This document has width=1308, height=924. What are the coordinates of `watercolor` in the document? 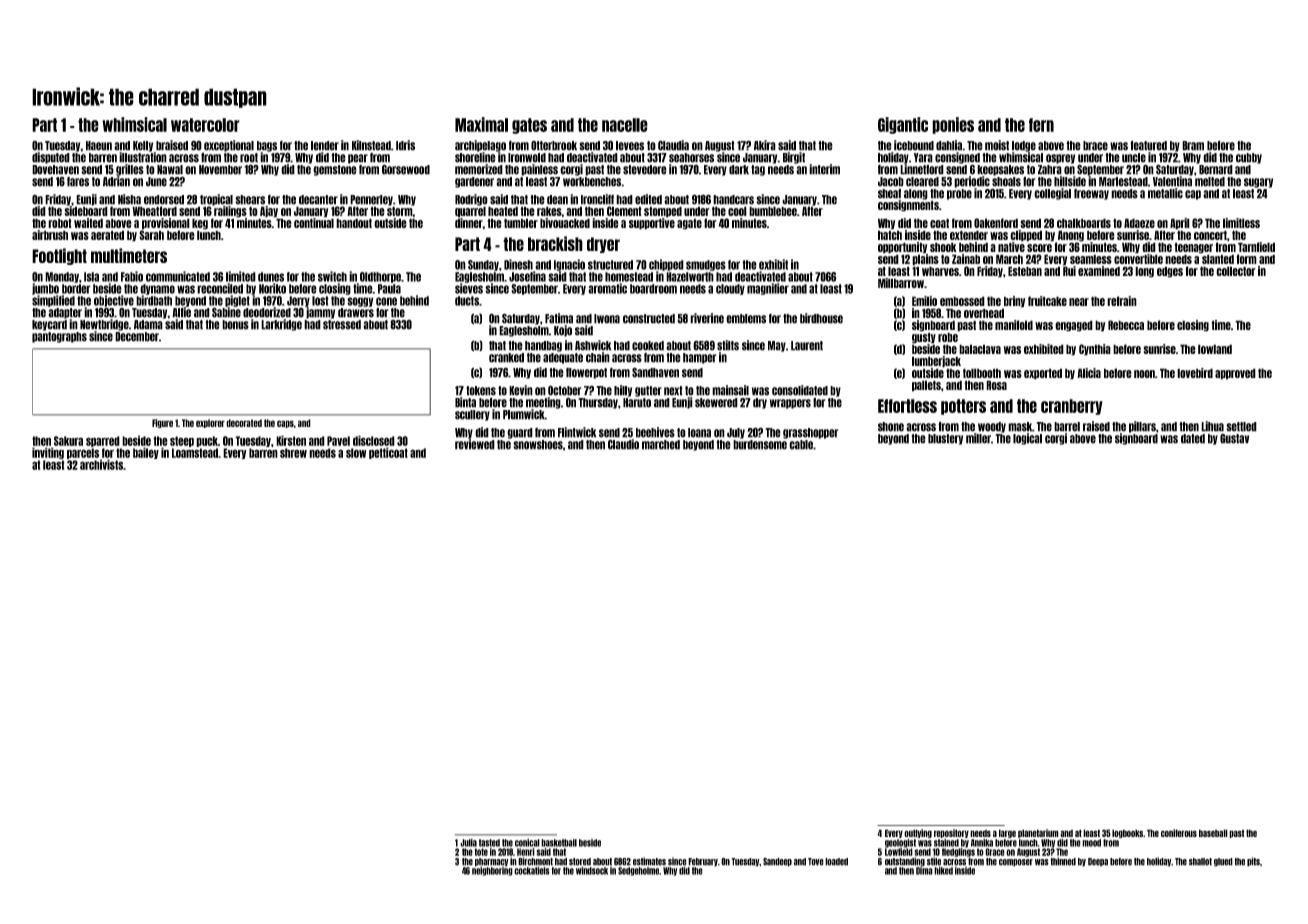 It's located at (205, 125).
